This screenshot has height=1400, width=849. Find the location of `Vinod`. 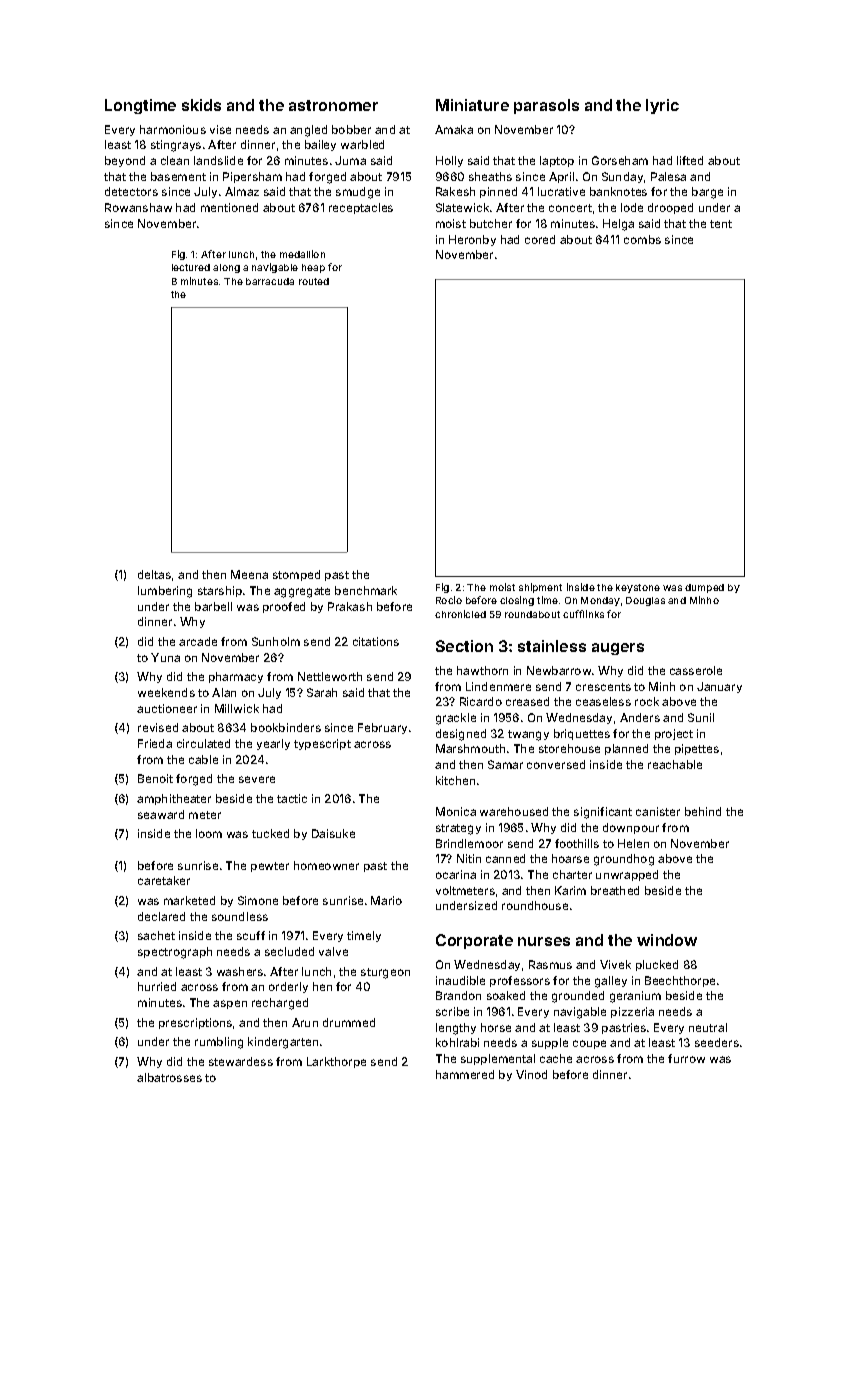

Vinod is located at coordinates (531, 1074).
